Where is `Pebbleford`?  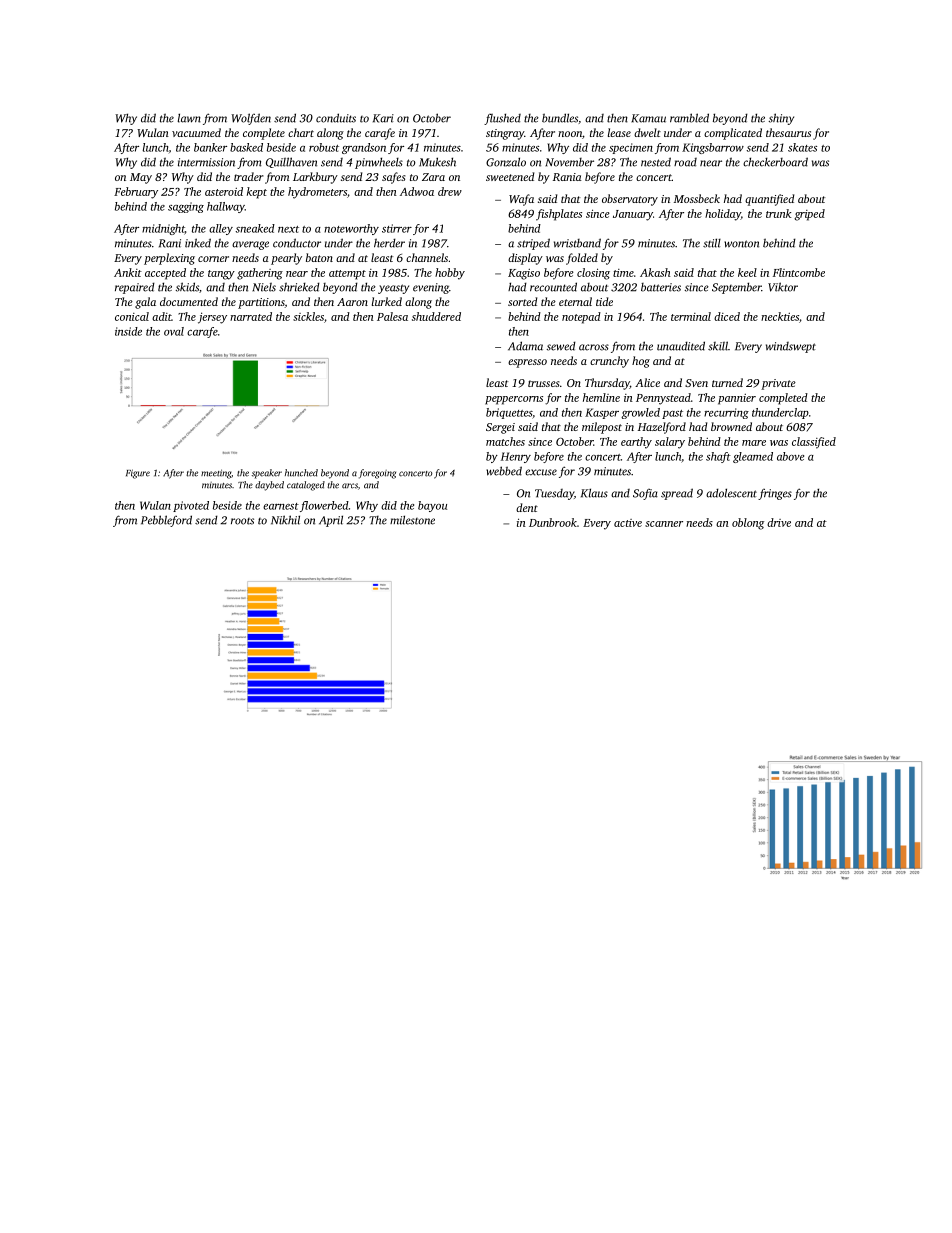 Pebbleford is located at coordinates (166, 521).
